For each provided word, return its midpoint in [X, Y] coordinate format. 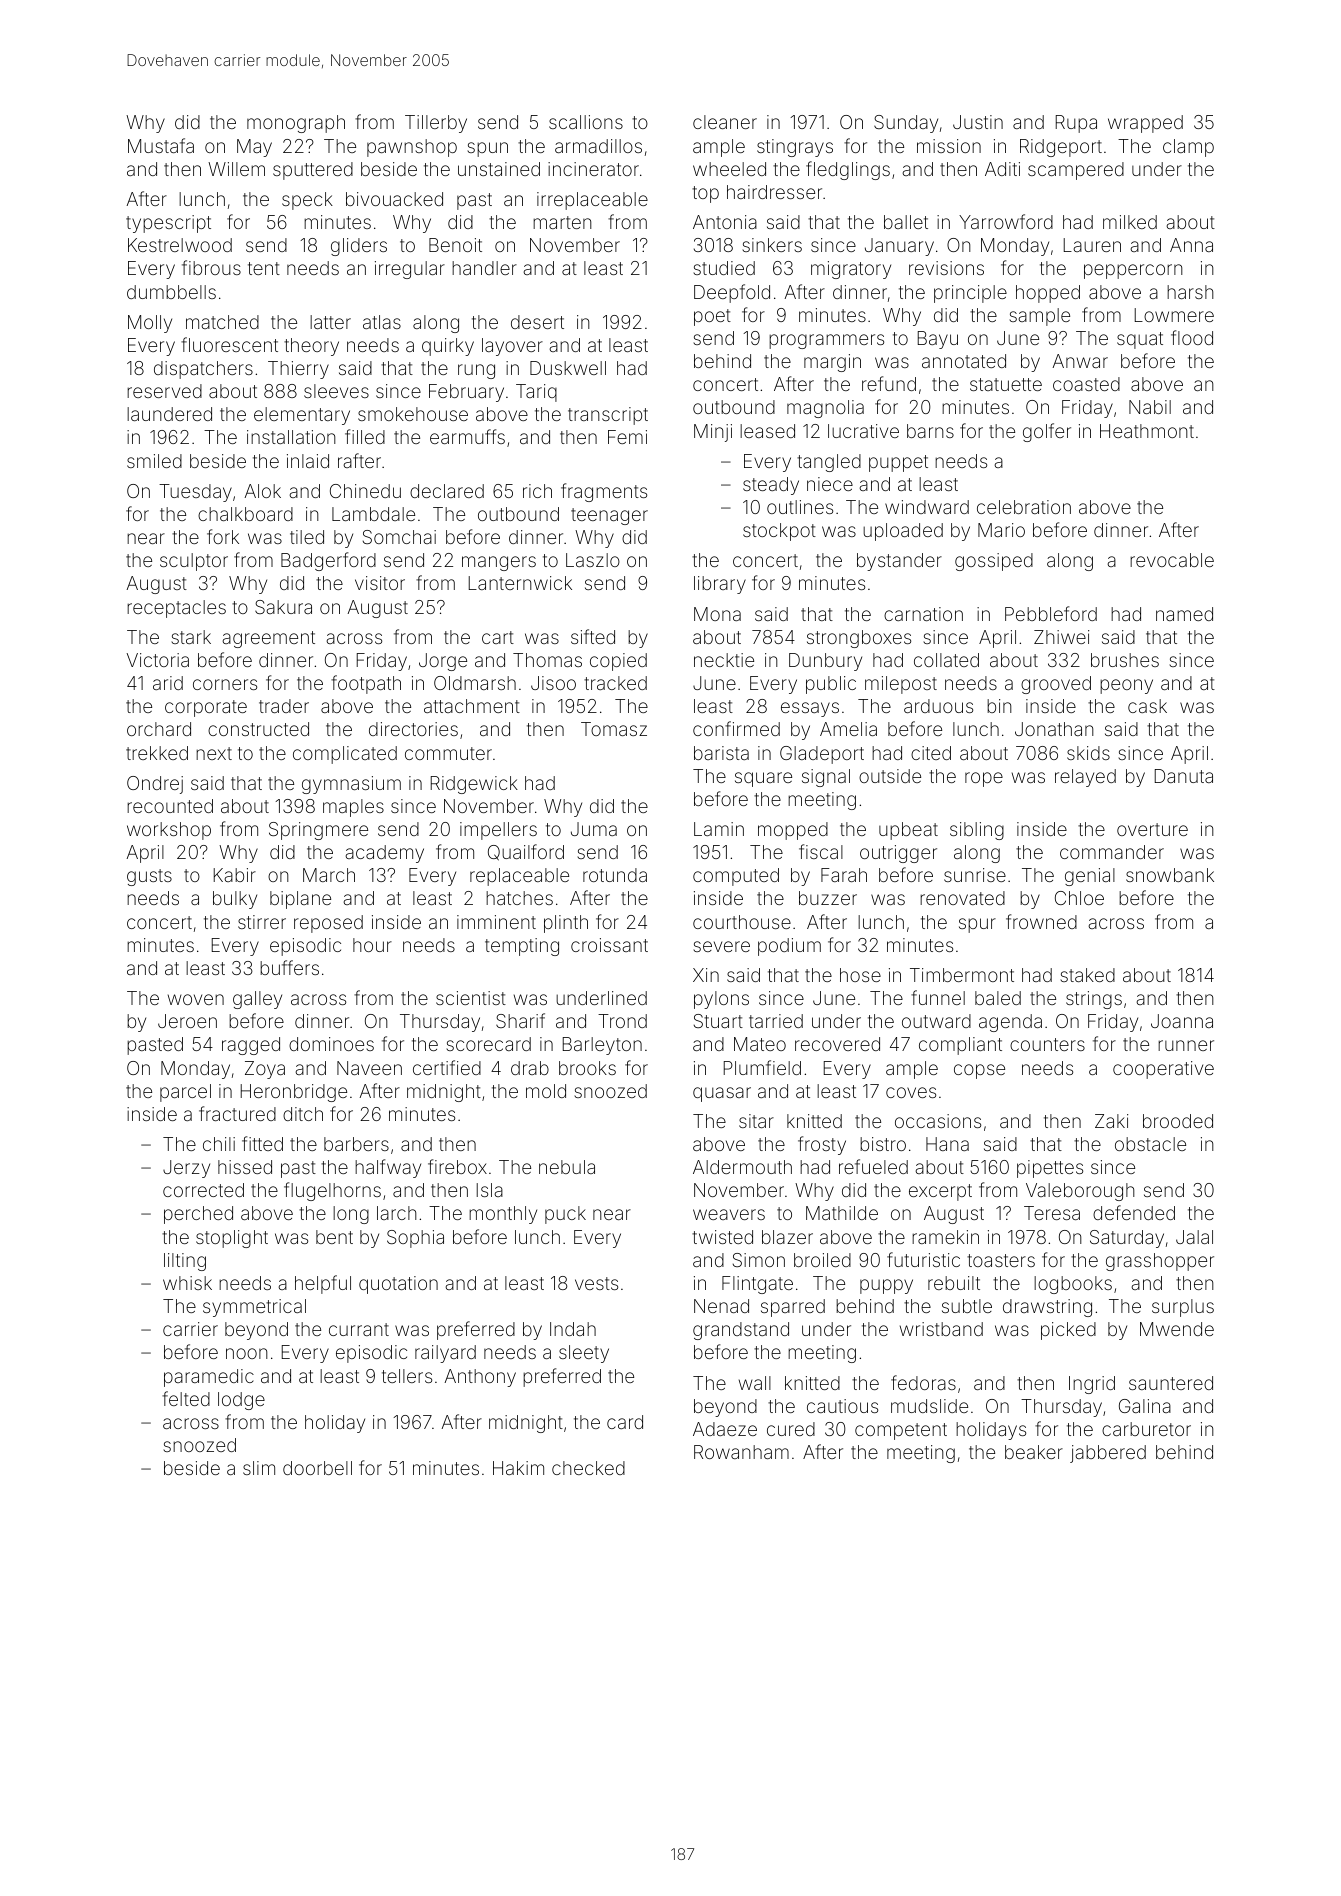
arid [168, 683]
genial [1090, 877]
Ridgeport [1061, 148]
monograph [296, 124]
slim [259, 1468]
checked [588, 1468]
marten [562, 222]
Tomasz [614, 729]
